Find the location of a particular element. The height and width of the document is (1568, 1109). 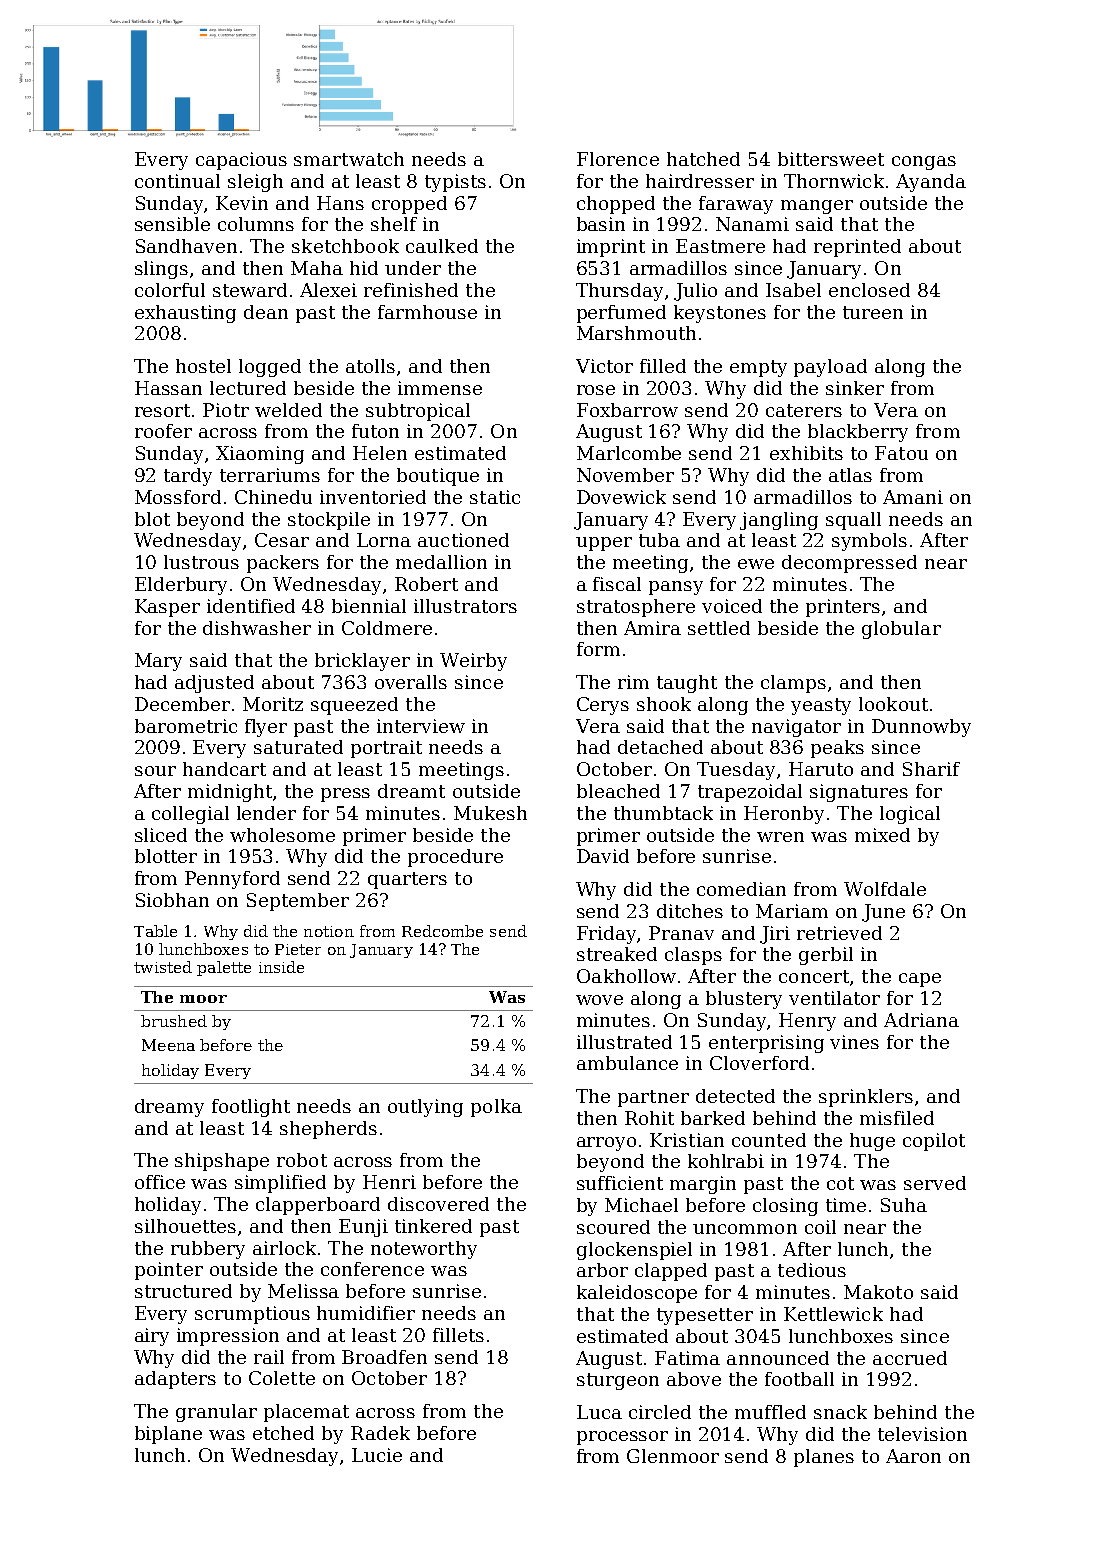

scrumptious is located at coordinates (252, 1315).
